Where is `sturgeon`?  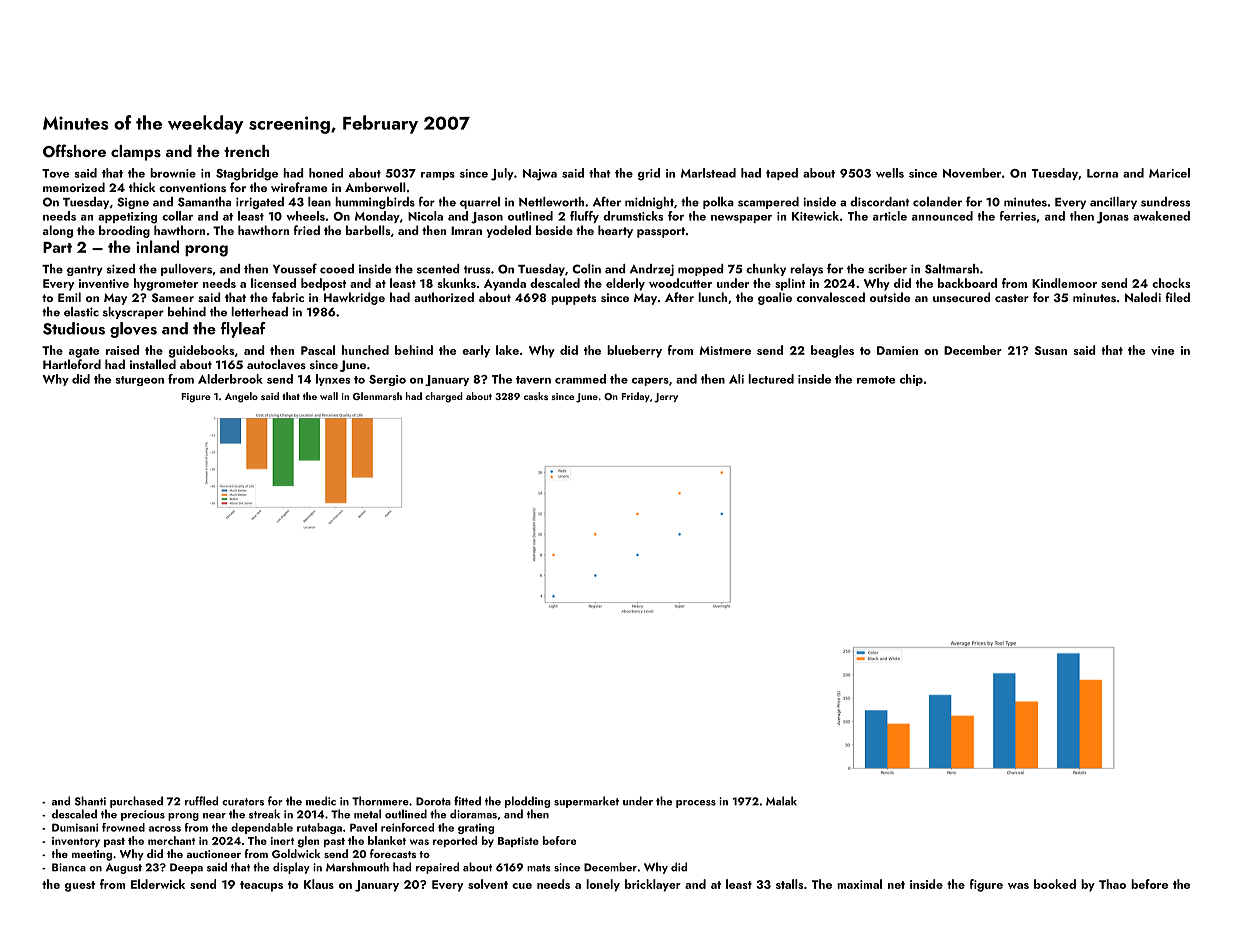
sturgeon is located at coordinates (139, 381).
